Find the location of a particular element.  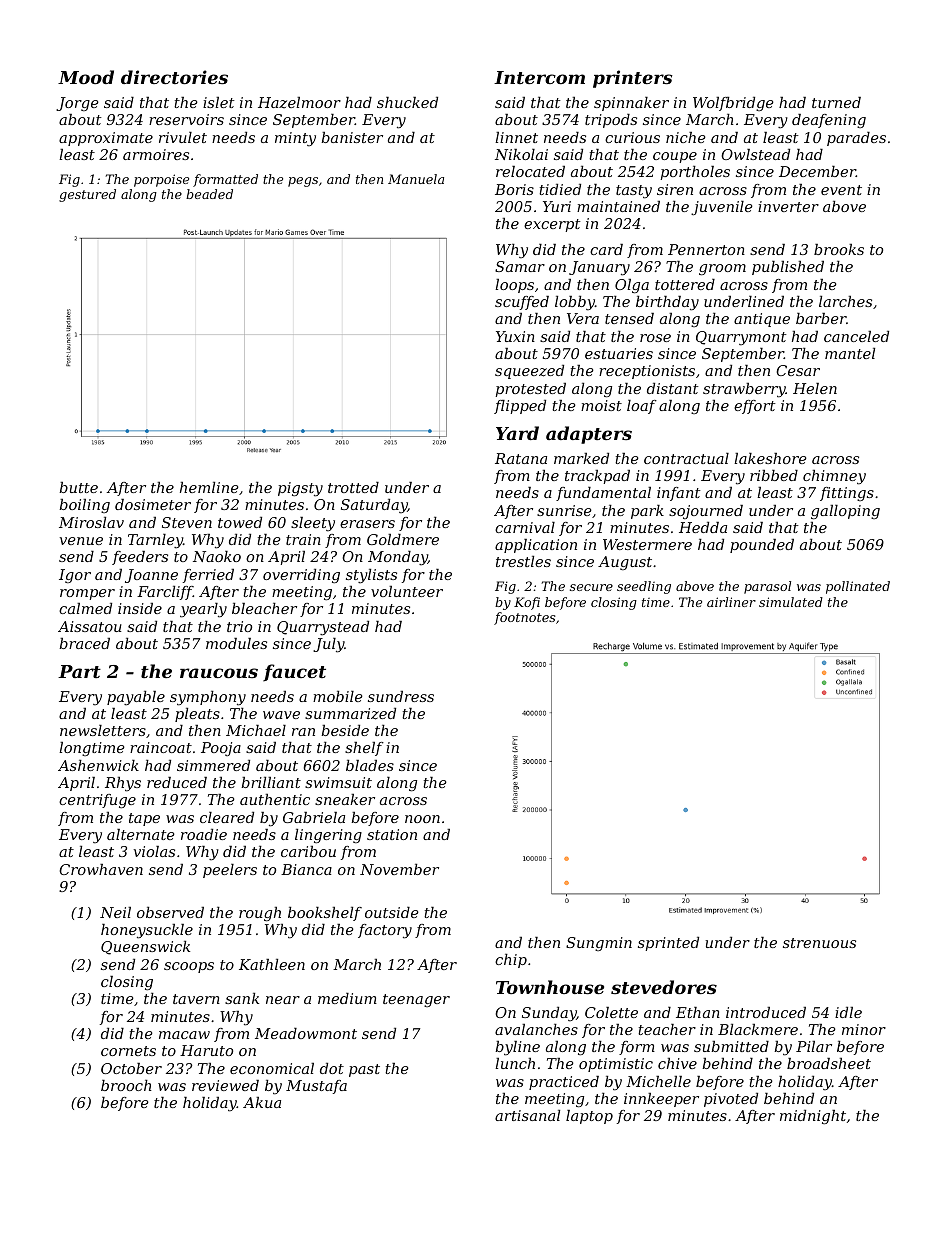

Queenswick is located at coordinates (145, 948).
